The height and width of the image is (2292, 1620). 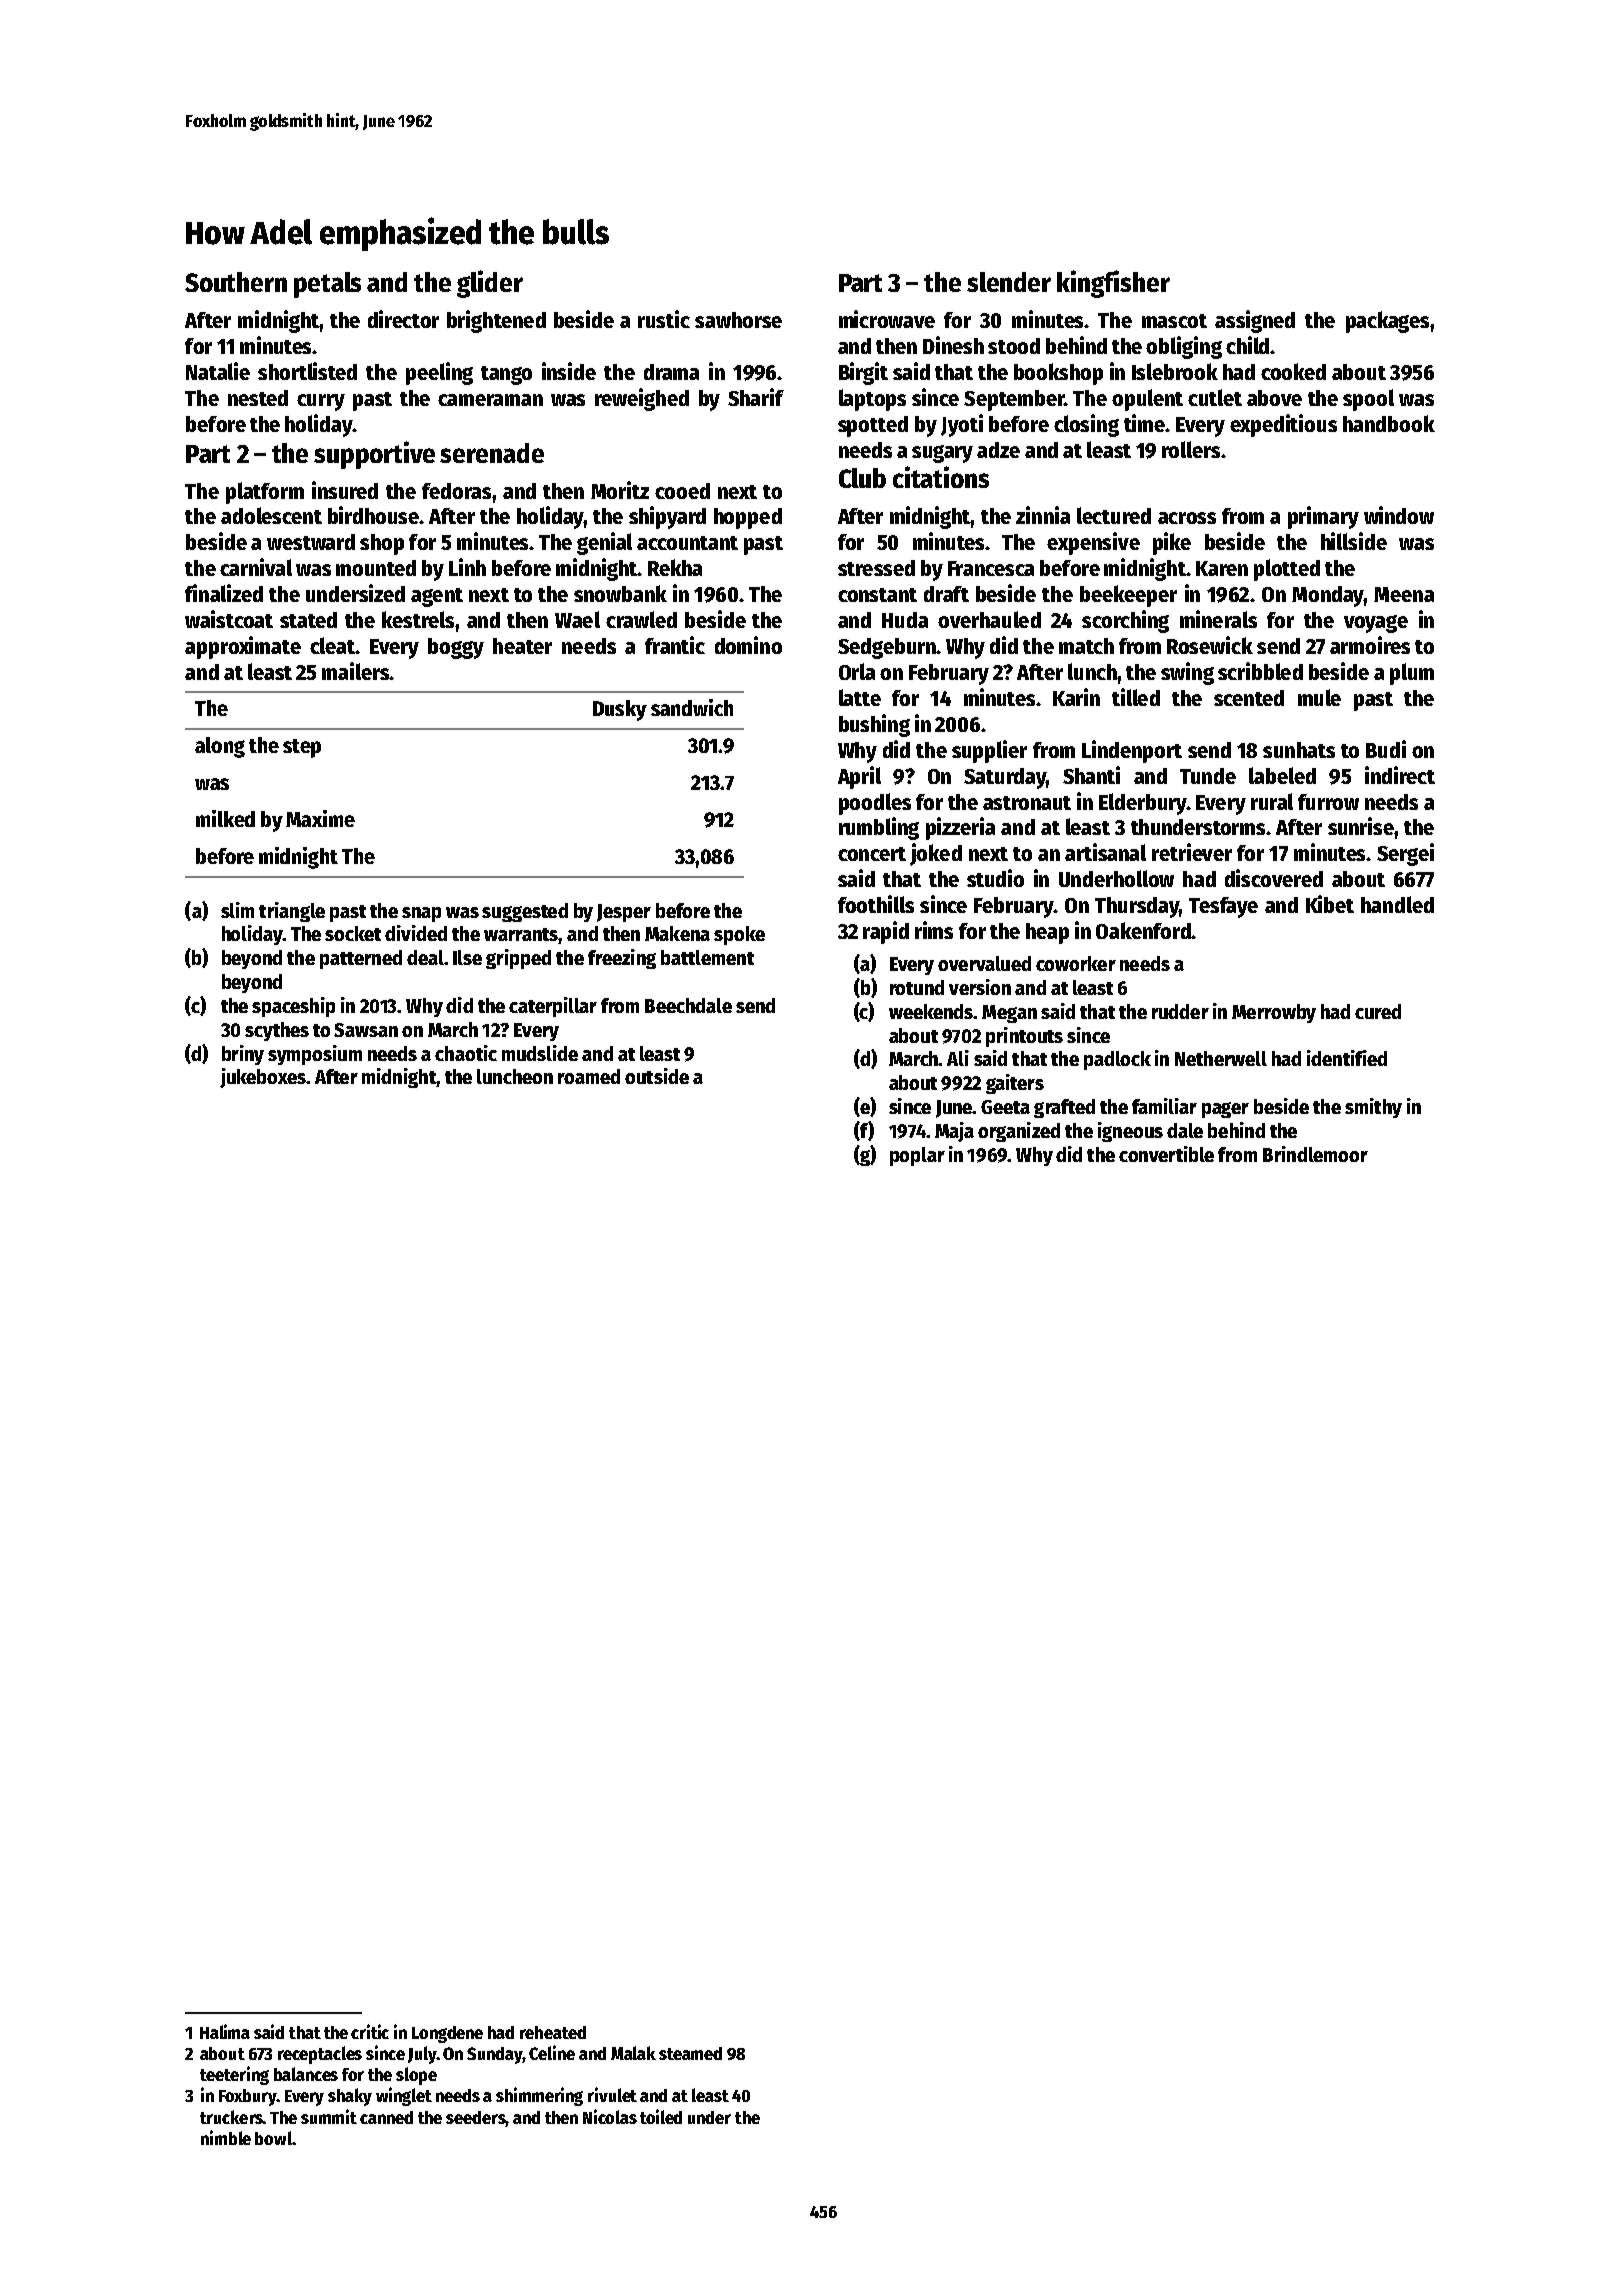 I want to click on Sharif, so click(x=756, y=397).
